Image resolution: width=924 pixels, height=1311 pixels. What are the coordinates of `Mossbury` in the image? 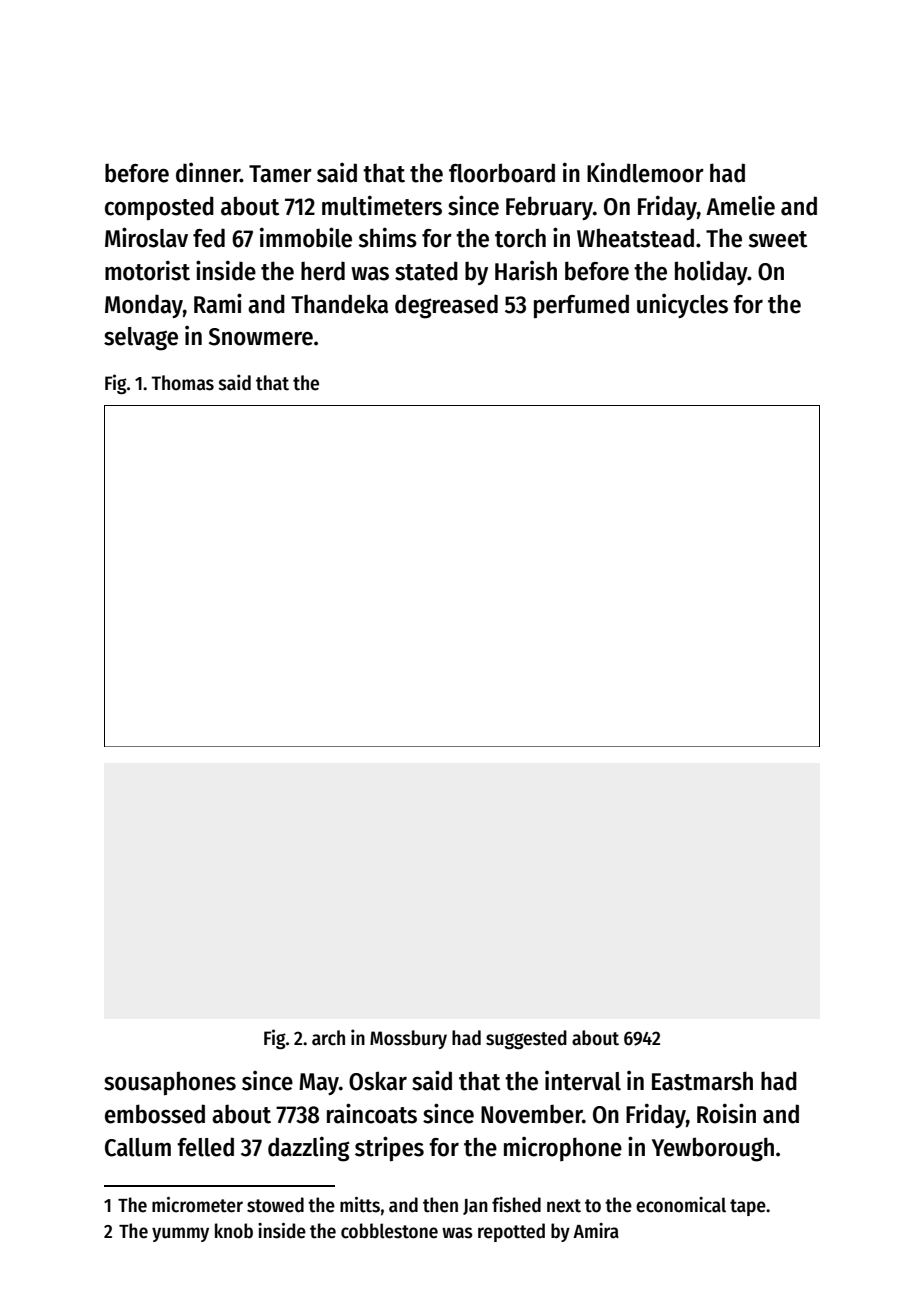 It's located at (408, 1039).
